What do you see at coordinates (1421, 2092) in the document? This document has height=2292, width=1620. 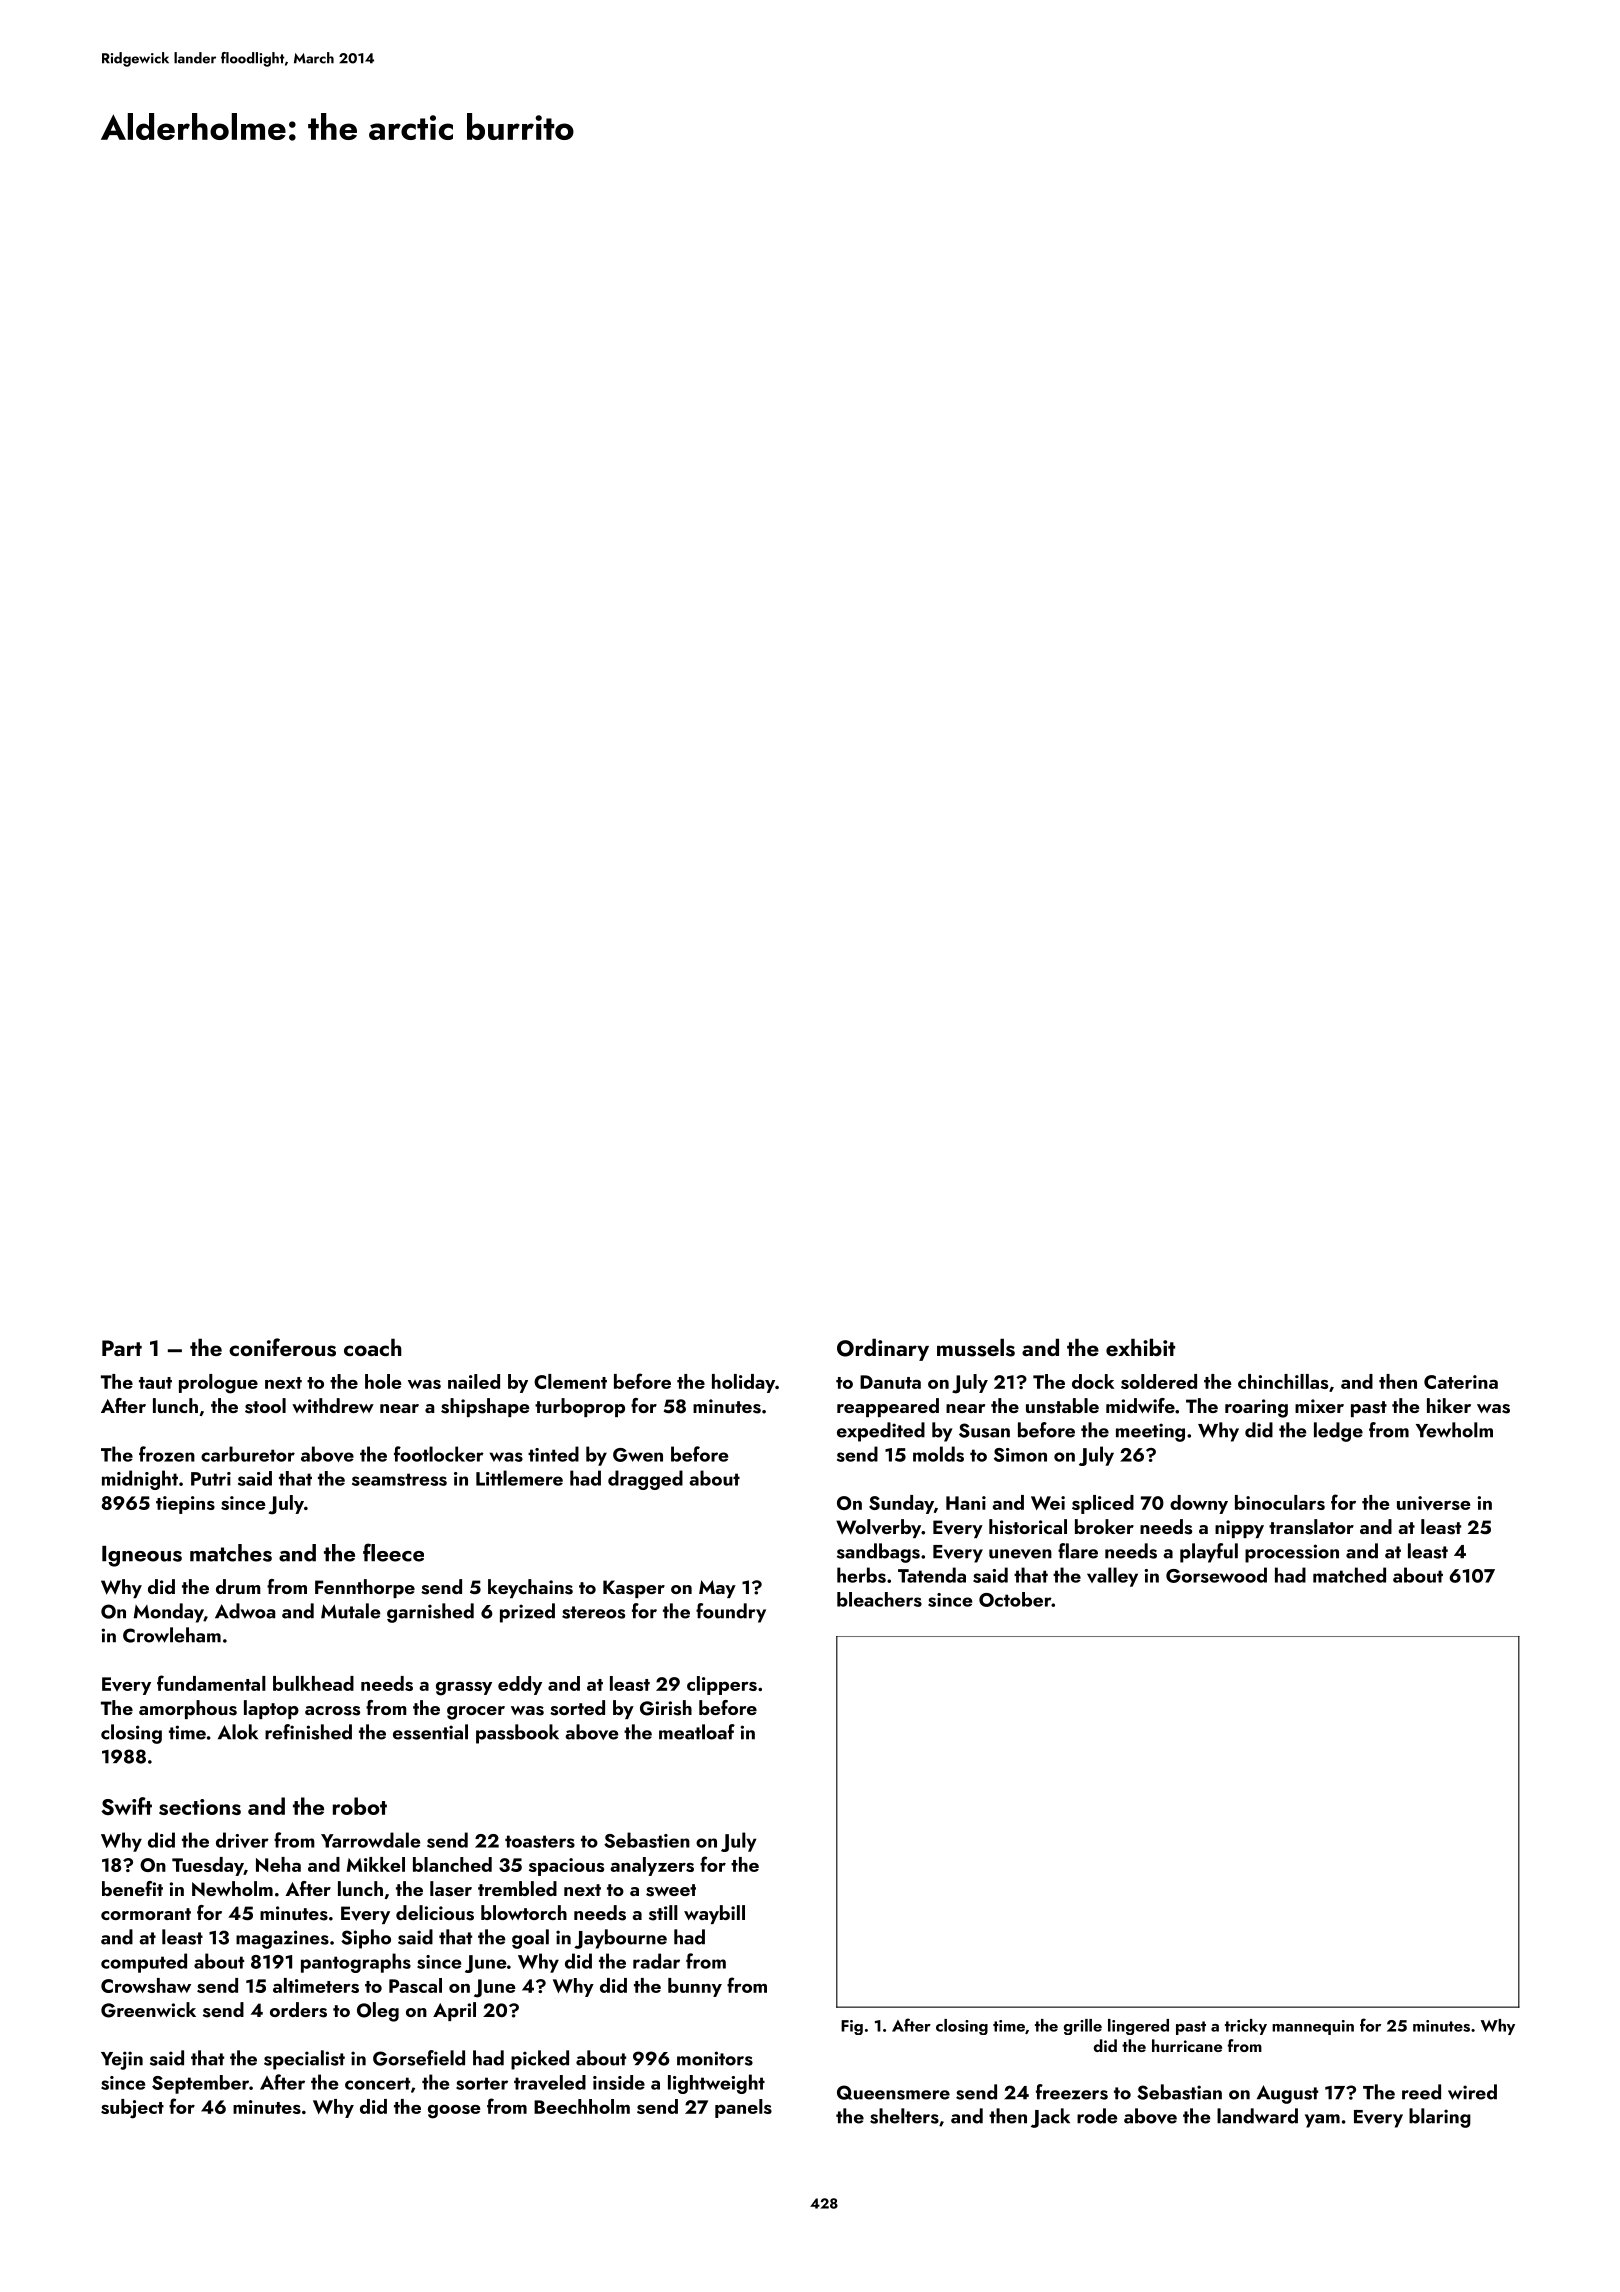 I see `reed` at bounding box center [1421, 2092].
